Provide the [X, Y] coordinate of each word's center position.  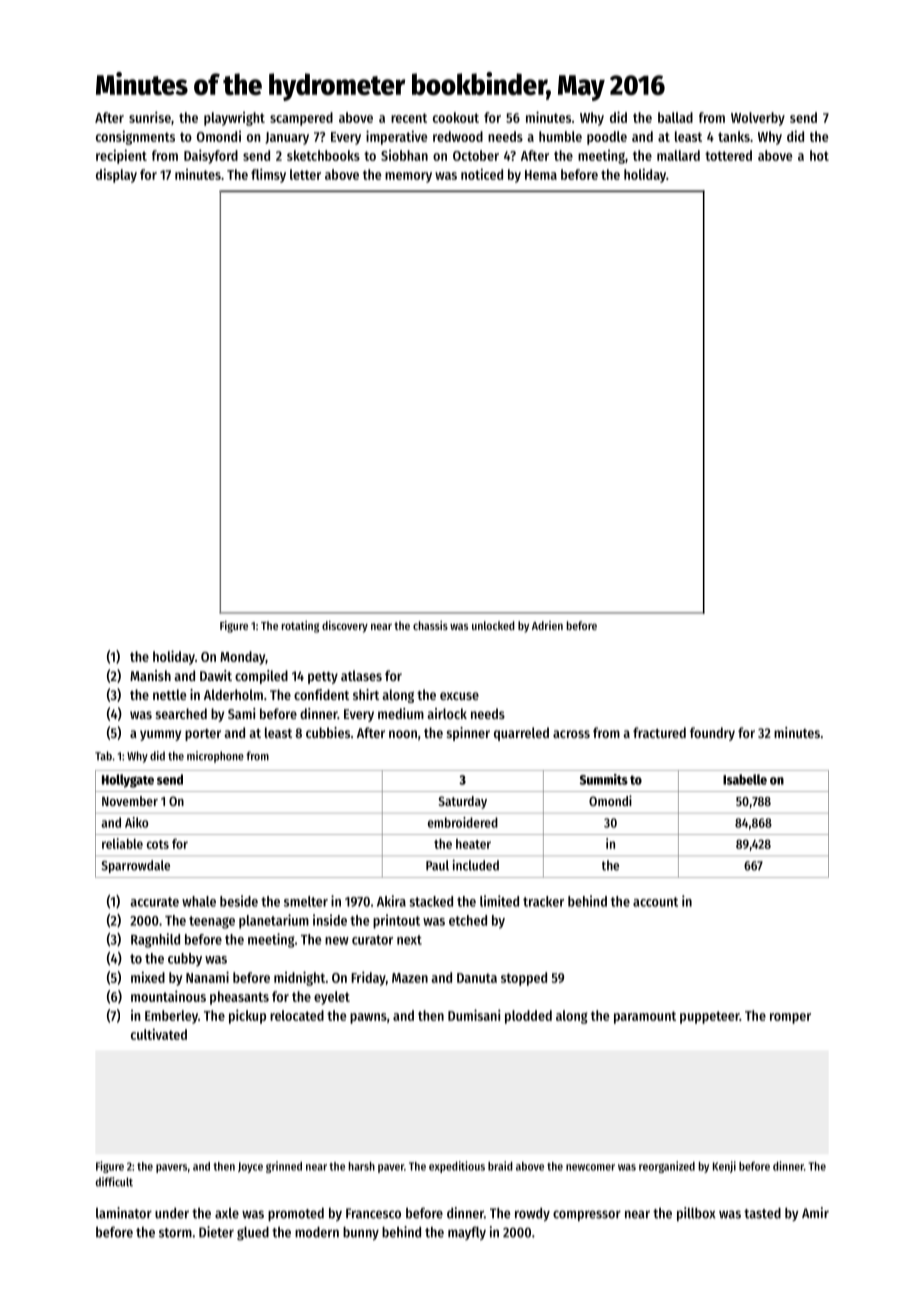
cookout [456, 117]
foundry [712, 734]
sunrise [150, 117]
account [655, 902]
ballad [675, 117]
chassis [430, 625]
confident [321, 694]
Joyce [250, 1167]
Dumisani [474, 1015]
